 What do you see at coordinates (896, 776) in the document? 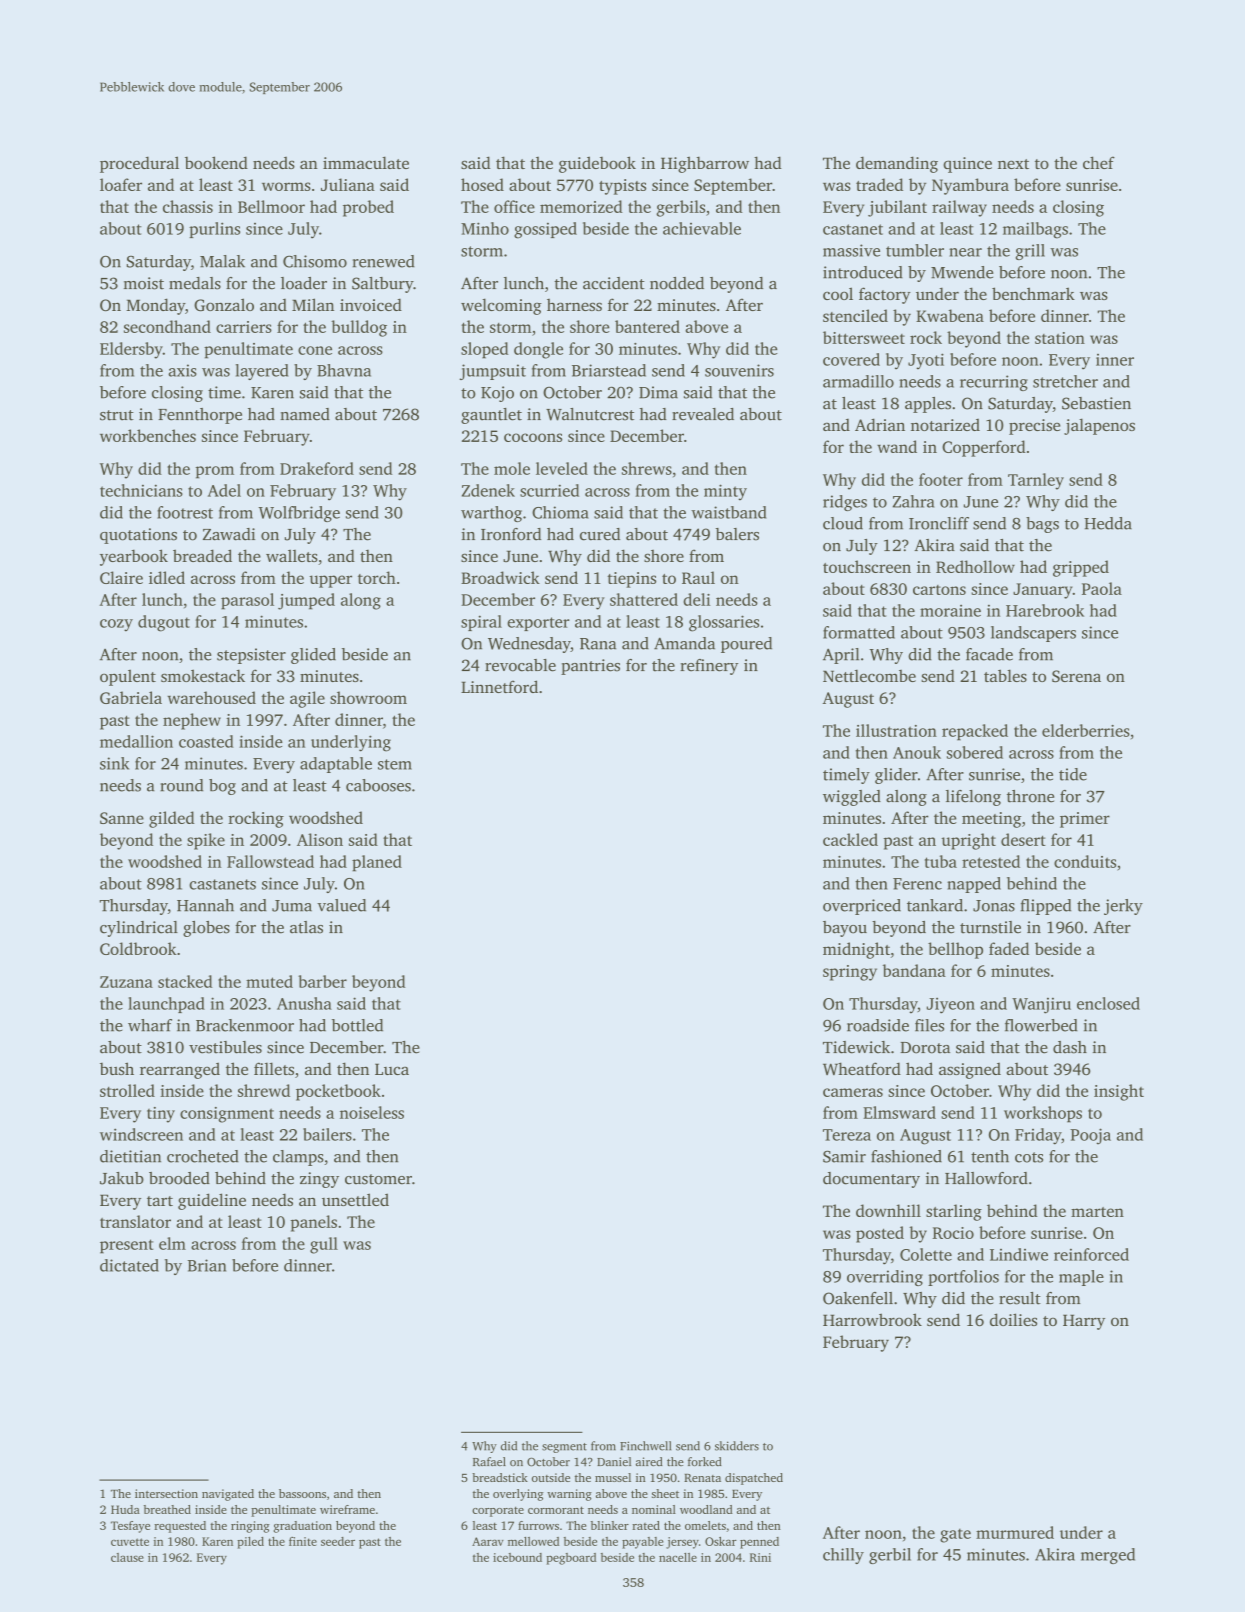
I see `glider` at bounding box center [896, 776].
